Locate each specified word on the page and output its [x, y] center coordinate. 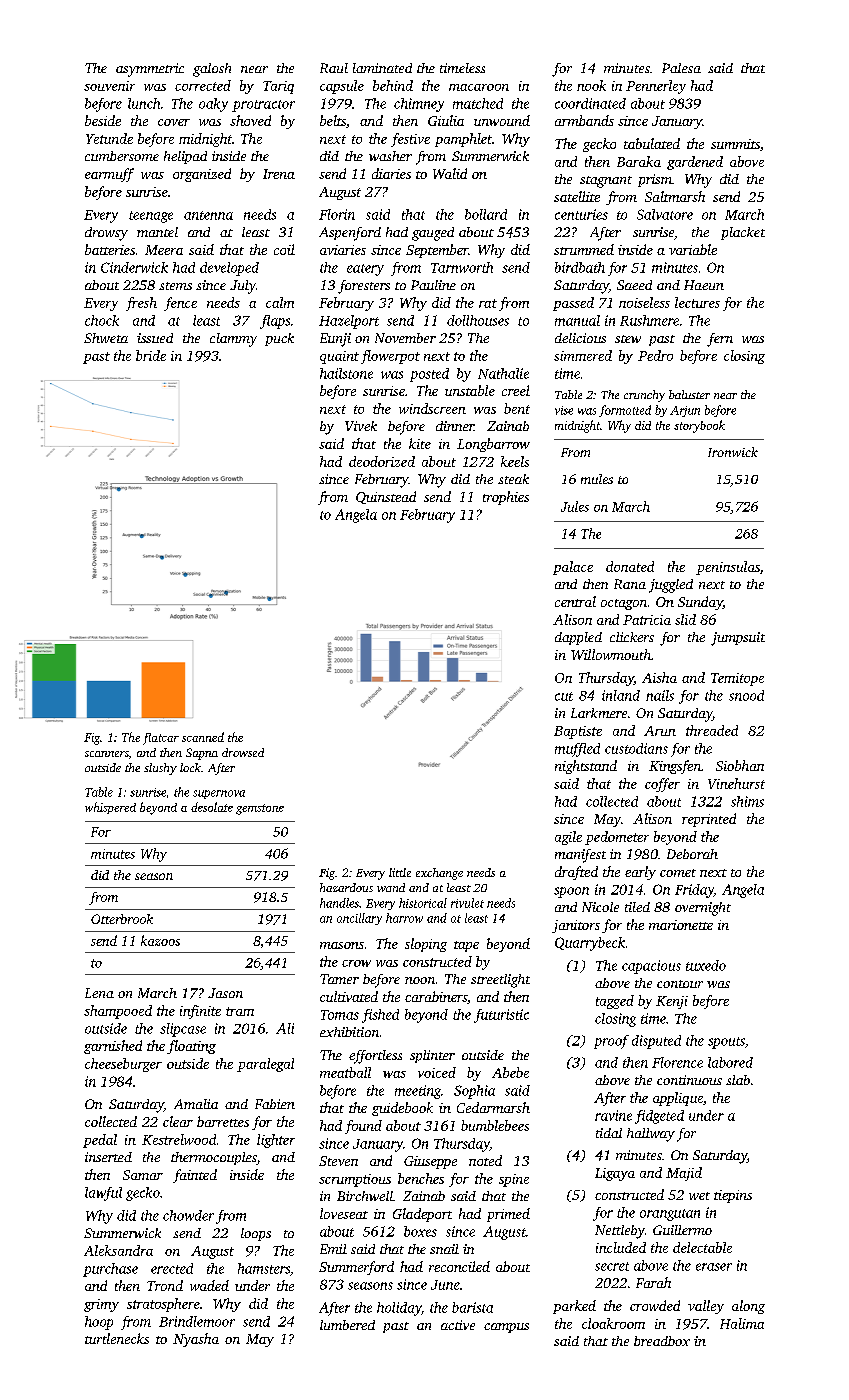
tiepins [733, 1196]
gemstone [260, 809]
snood [746, 695]
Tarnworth [462, 267]
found [363, 1127]
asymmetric [150, 70]
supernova [219, 794]
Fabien [275, 1104]
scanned [203, 737]
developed [229, 269]
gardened [695, 163]
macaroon [479, 87]
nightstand [586, 767]
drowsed [243, 752]
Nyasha [196, 1340]
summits [735, 144]
